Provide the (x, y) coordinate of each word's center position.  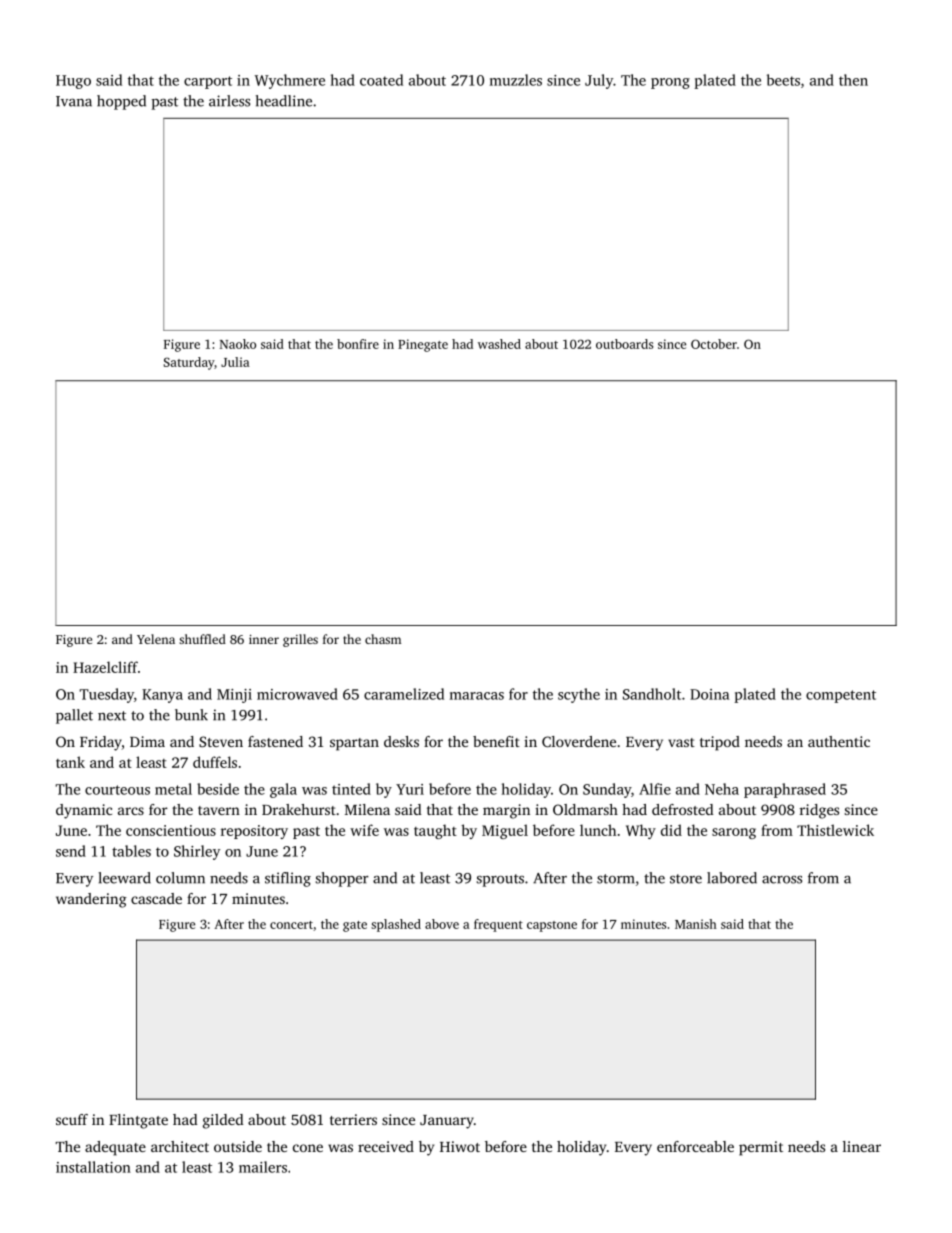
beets (783, 80)
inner (264, 639)
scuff (72, 1119)
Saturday (189, 363)
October (714, 344)
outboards (624, 344)
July (599, 81)
